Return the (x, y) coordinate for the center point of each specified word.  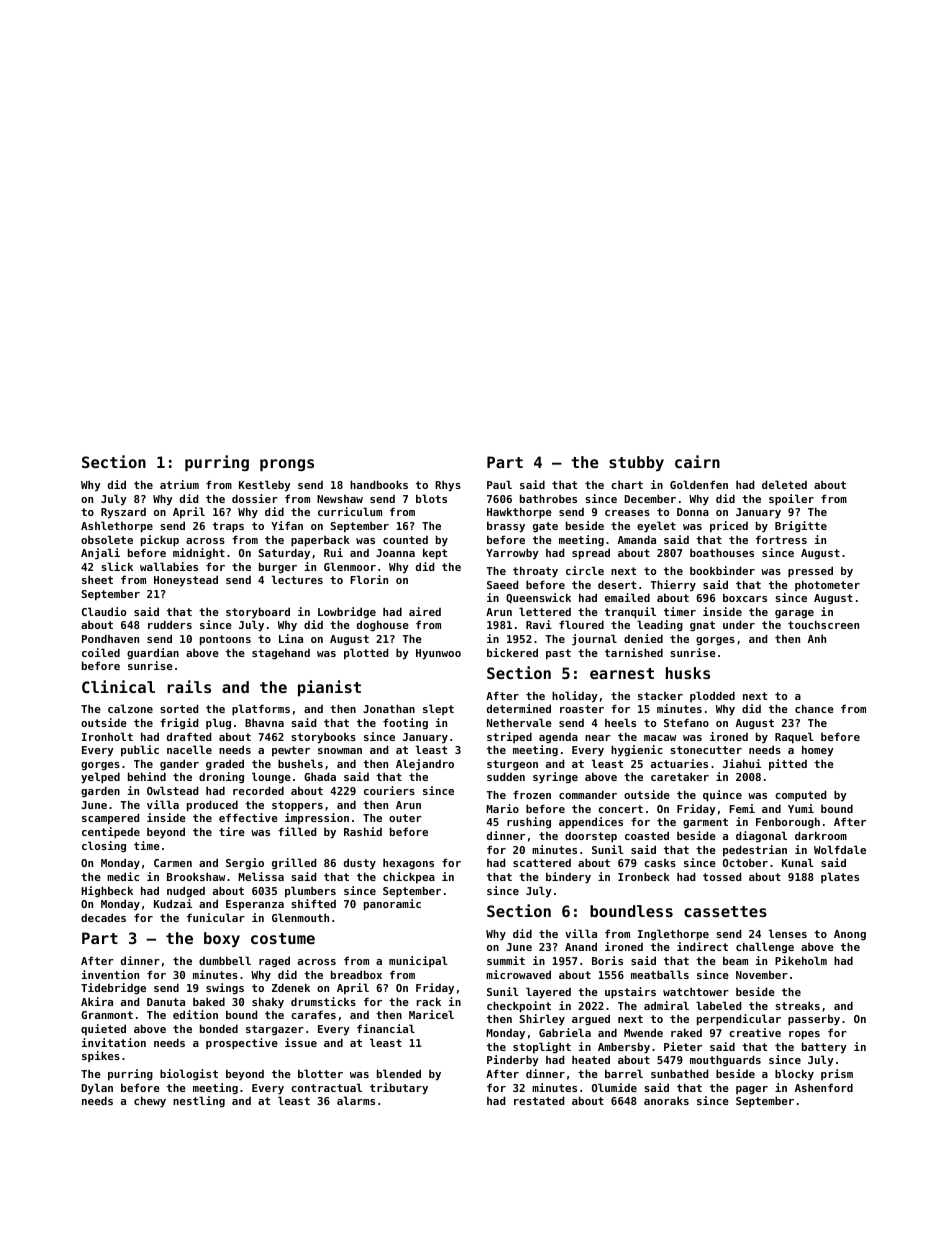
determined (519, 708)
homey (818, 751)
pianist (329, 688)
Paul (499, 484)
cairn (697, 461)
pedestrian (755, 851)
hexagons (408, 863)
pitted (788, 765)
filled (297, 831)
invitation (114, 1042)
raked (686, 1032)
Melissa (261, 876)
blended (399, 1073)
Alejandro (425, 765)
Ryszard (123, 513)
